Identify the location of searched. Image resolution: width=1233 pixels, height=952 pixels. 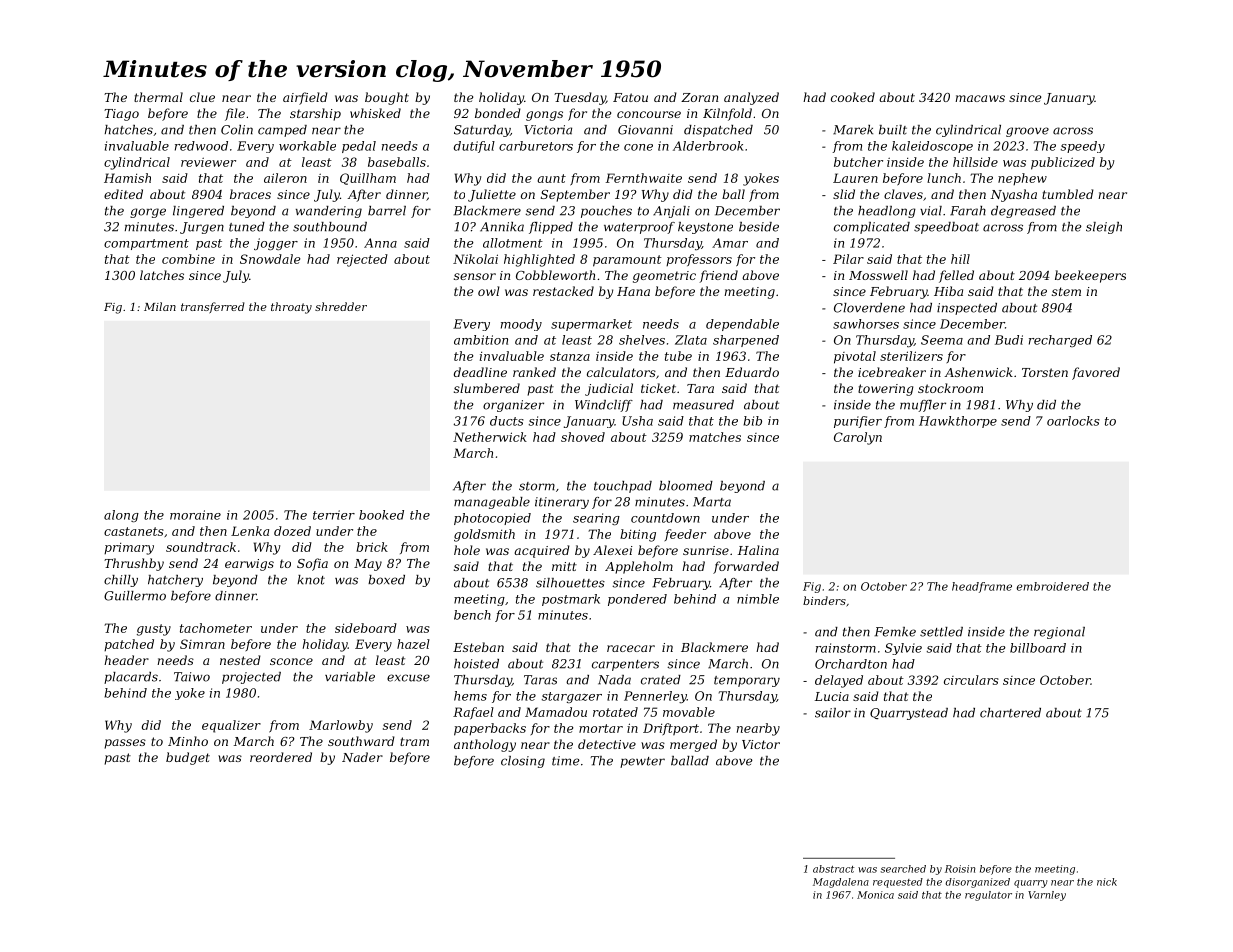
(903, 869).
